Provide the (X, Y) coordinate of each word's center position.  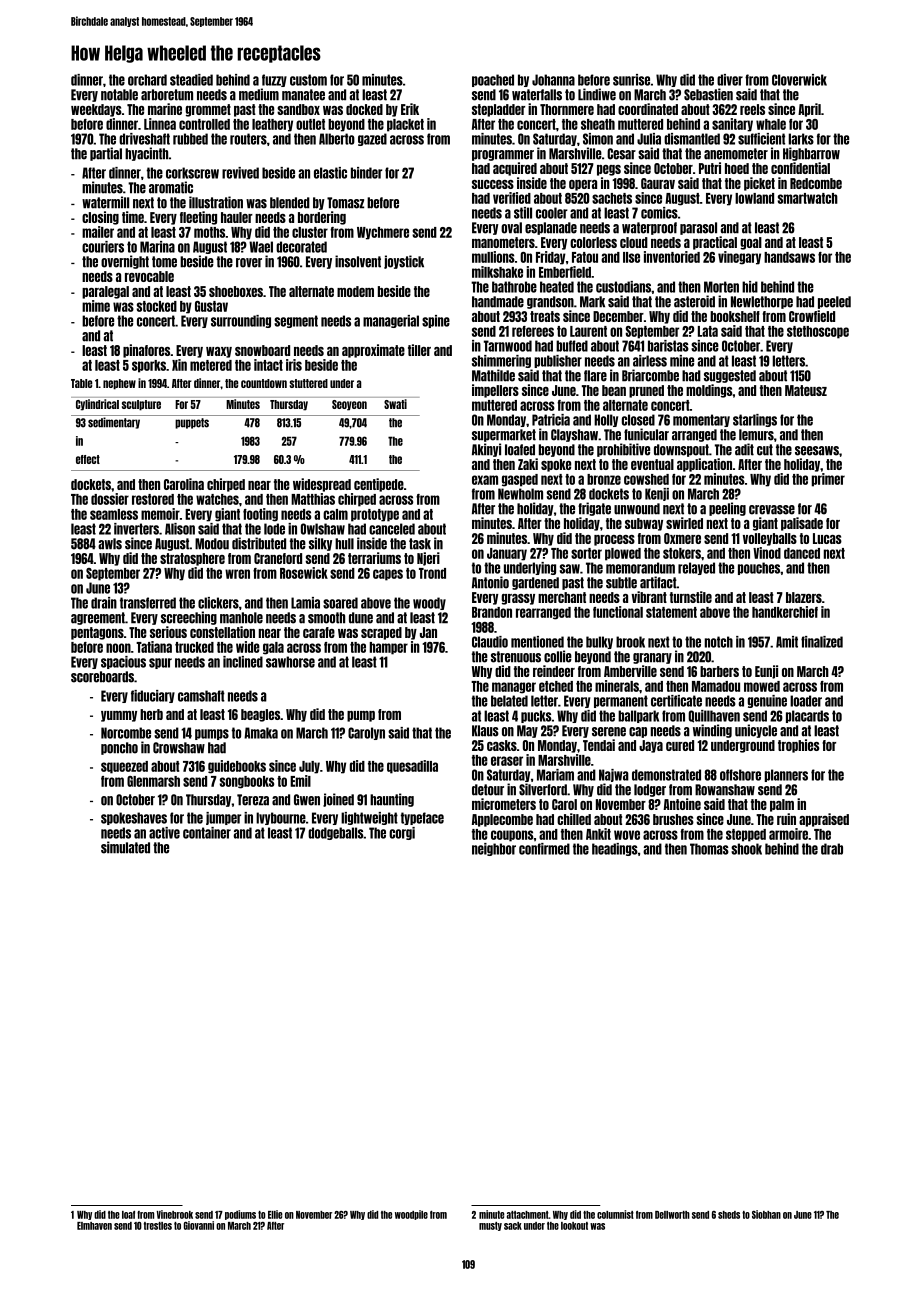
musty (490, 1226)
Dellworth (672, 1215)
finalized (822, 642)
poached (493, 80)
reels (752, 109)
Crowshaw (179, 748)
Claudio (490, 642)
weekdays (96, 110)
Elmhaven (94, 1226)
